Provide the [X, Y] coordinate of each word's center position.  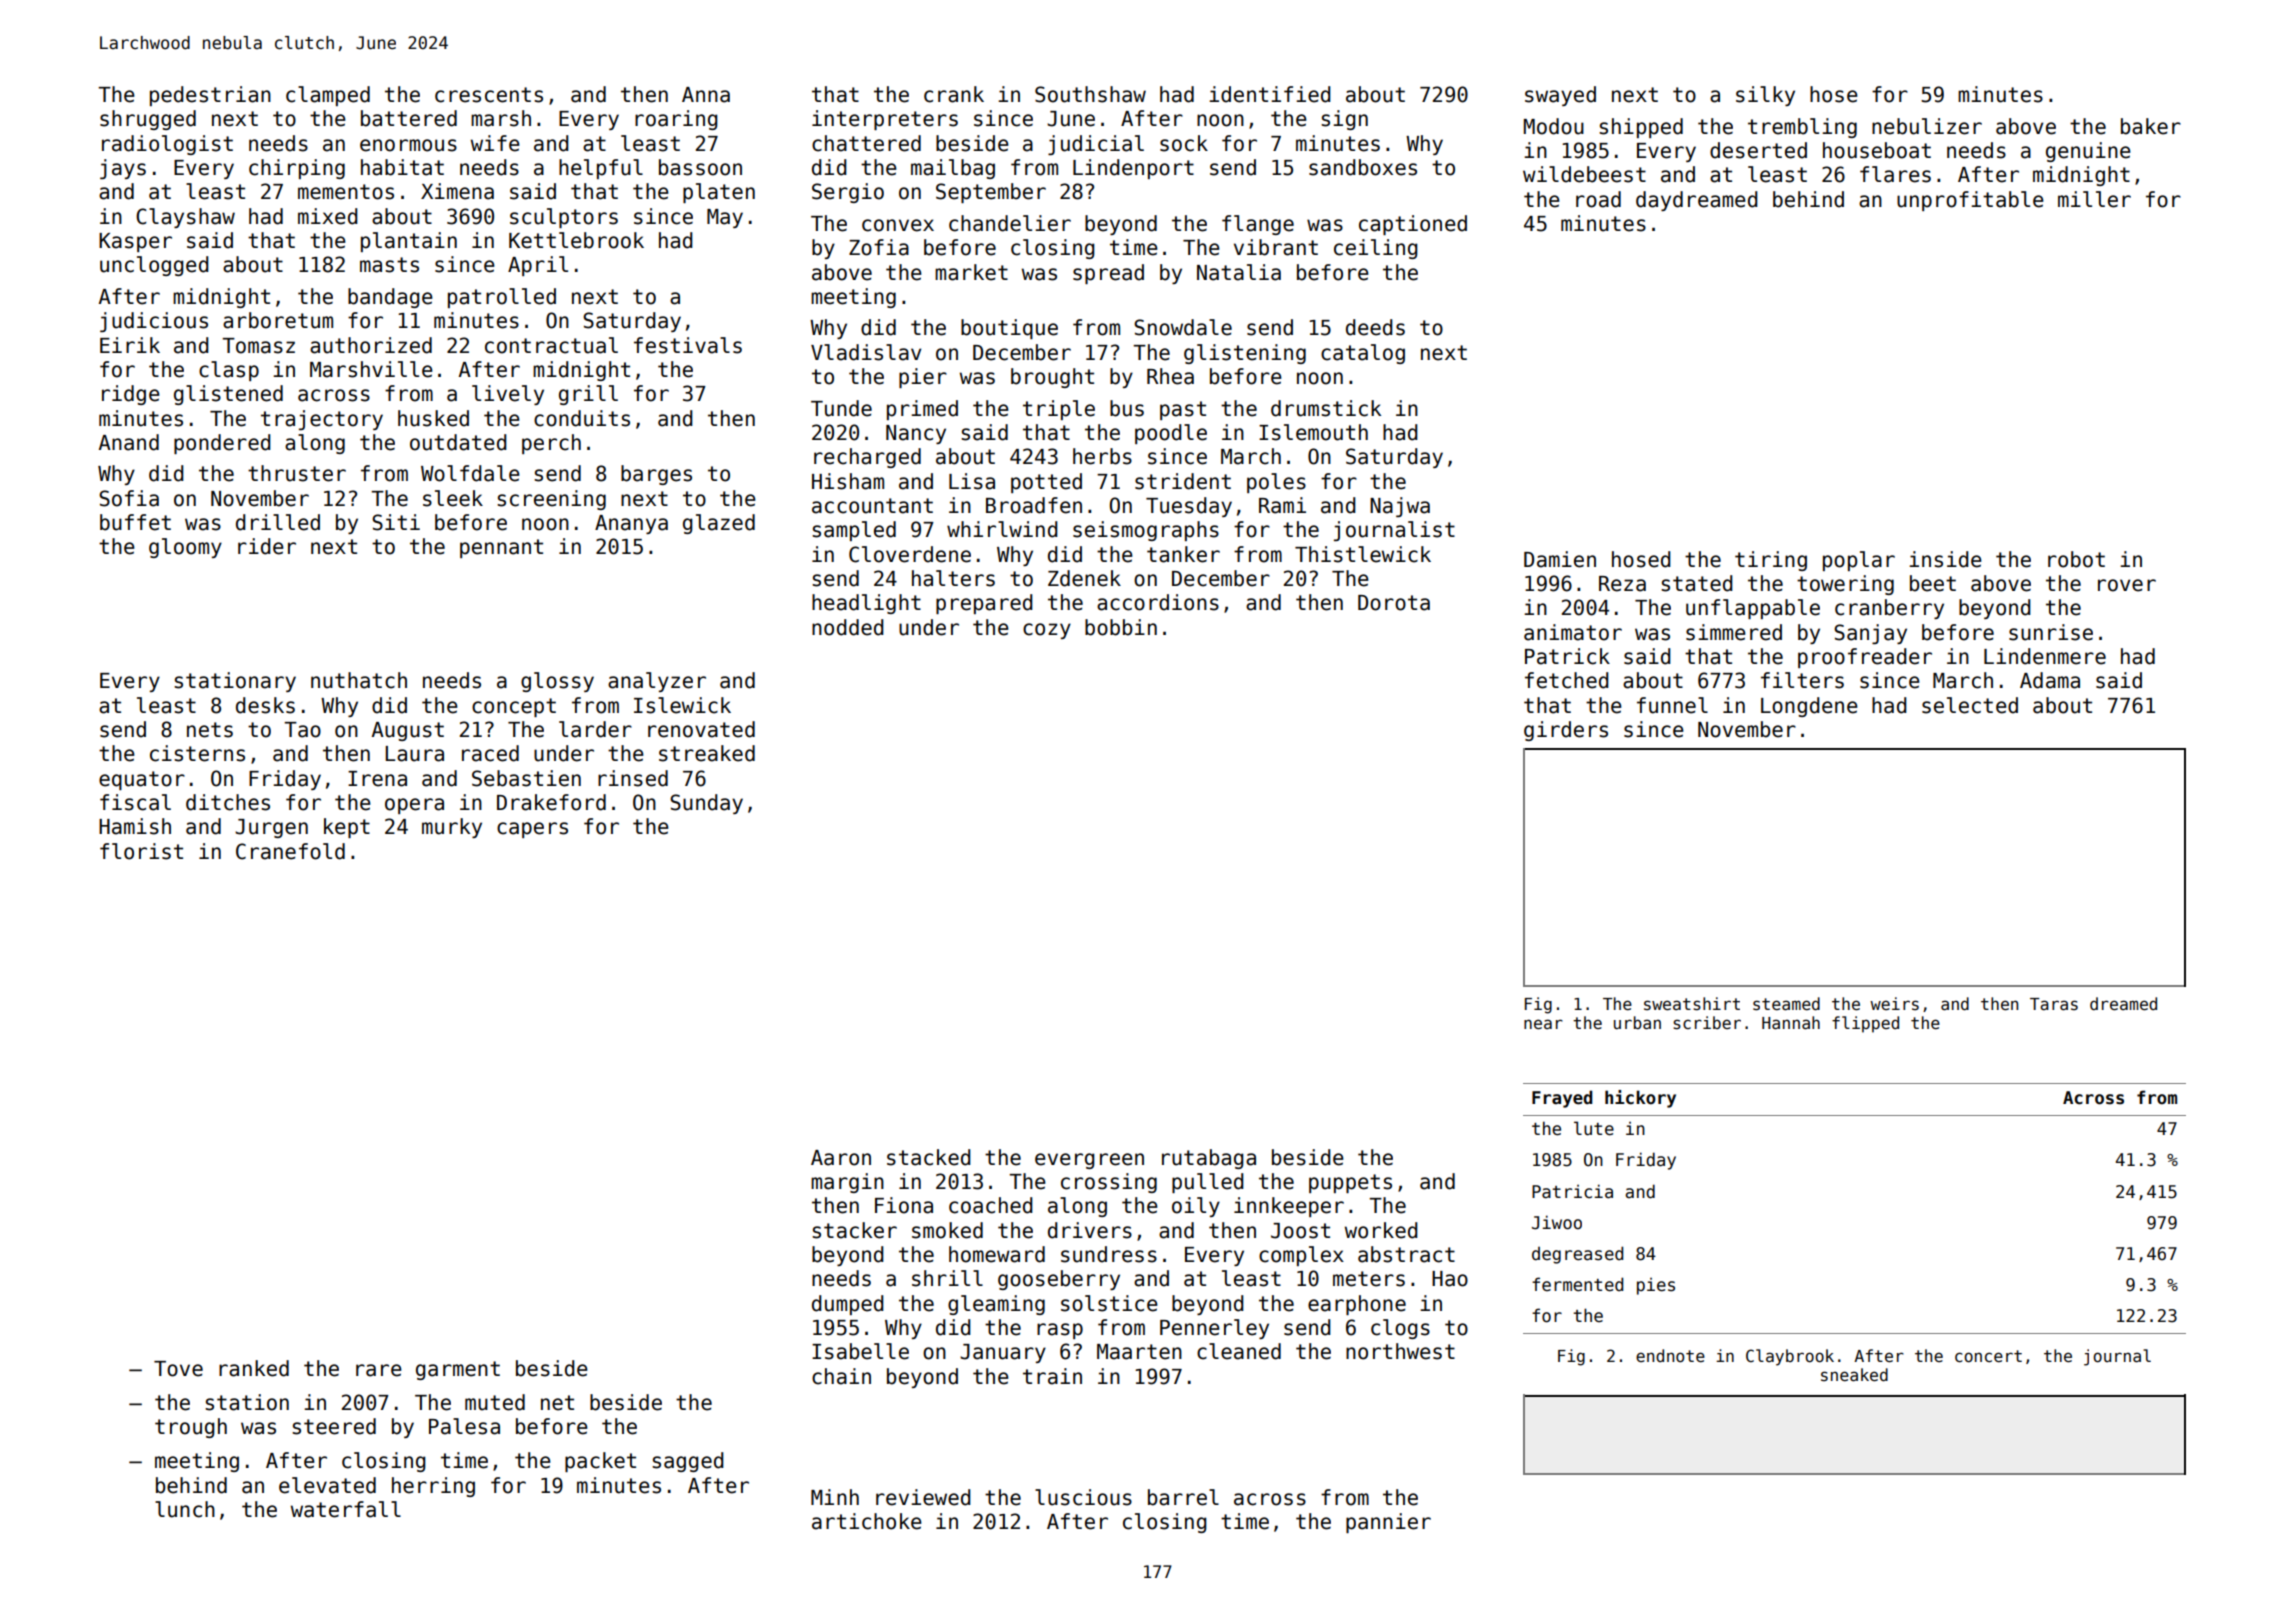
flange [1258, 225]
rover [2127, 585]
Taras [2054, 1004]
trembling [1802, 128]
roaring [676, 120]
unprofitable [1970, 201]
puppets [1350, 1183]
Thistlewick [1363, 554]
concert [1988, 1356]
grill [588, 395]
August [408, 731]
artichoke [867, 1521]
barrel [1183, 1497]
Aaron [841, 1158]
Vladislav [866, 352]
